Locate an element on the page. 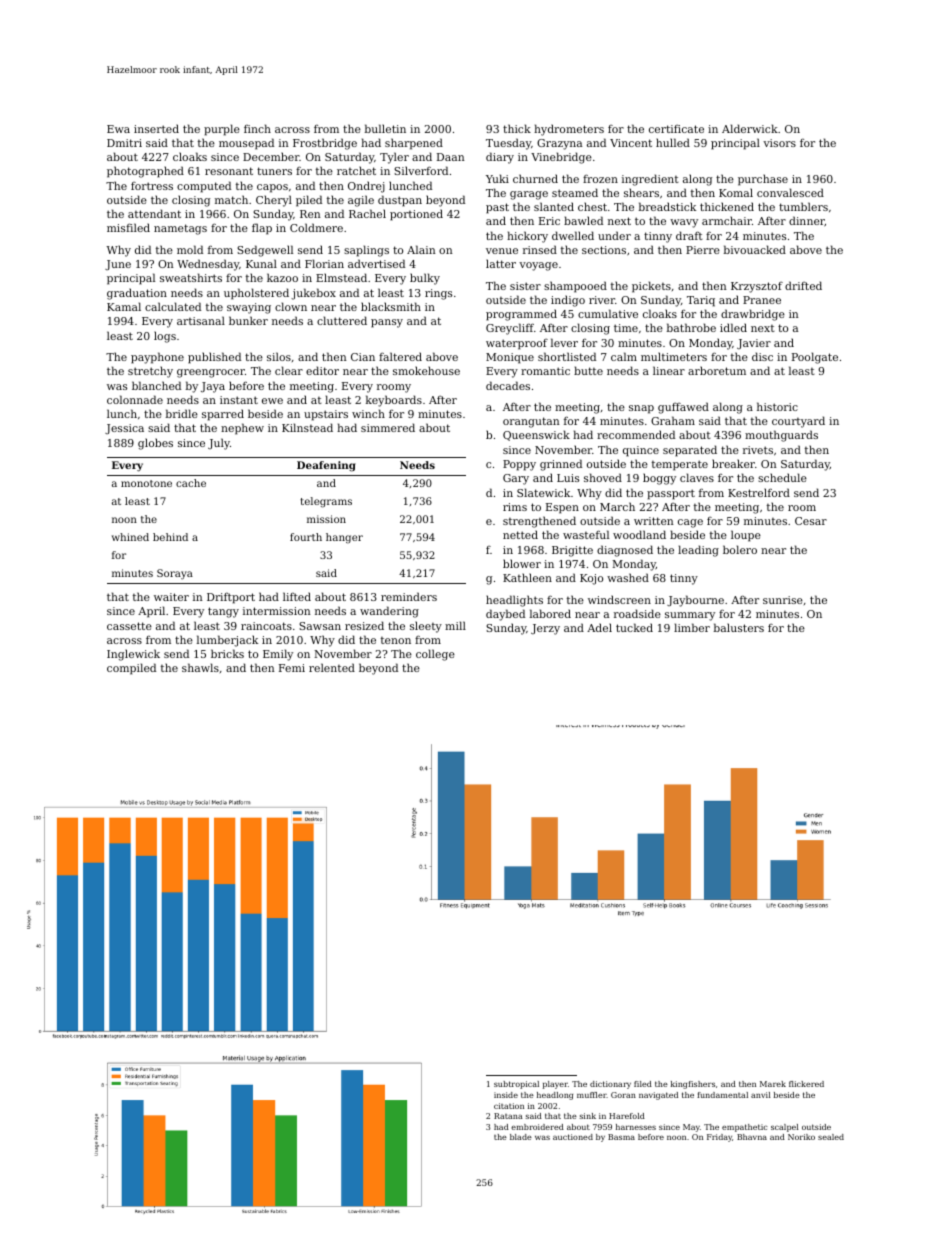 The height and width of the image is (1233, 952). portioned is located at coordinates (416, 215).
